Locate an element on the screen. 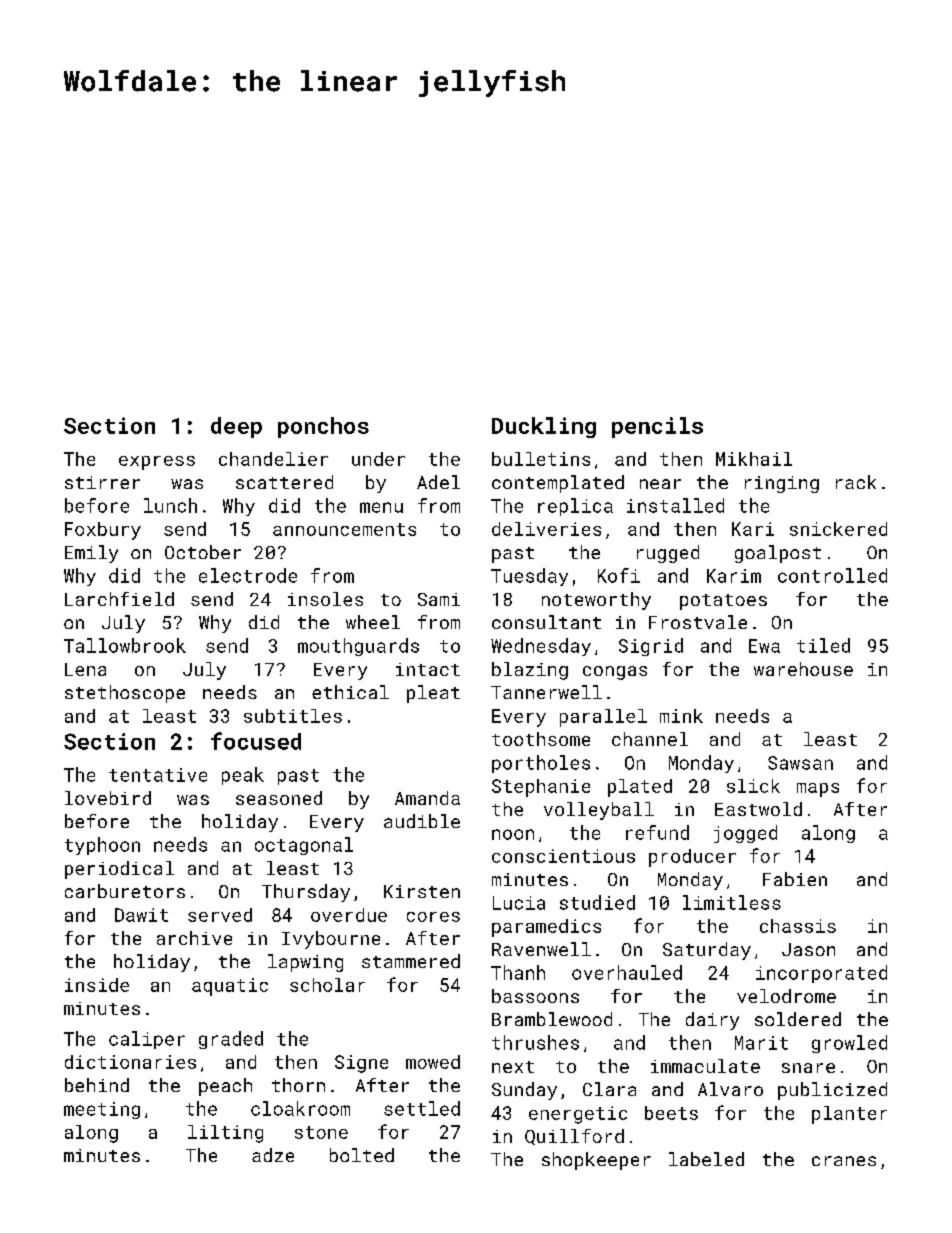 The width and height of the screenshot is (952, 1233). settled is located at coordinates (422, 1108).
